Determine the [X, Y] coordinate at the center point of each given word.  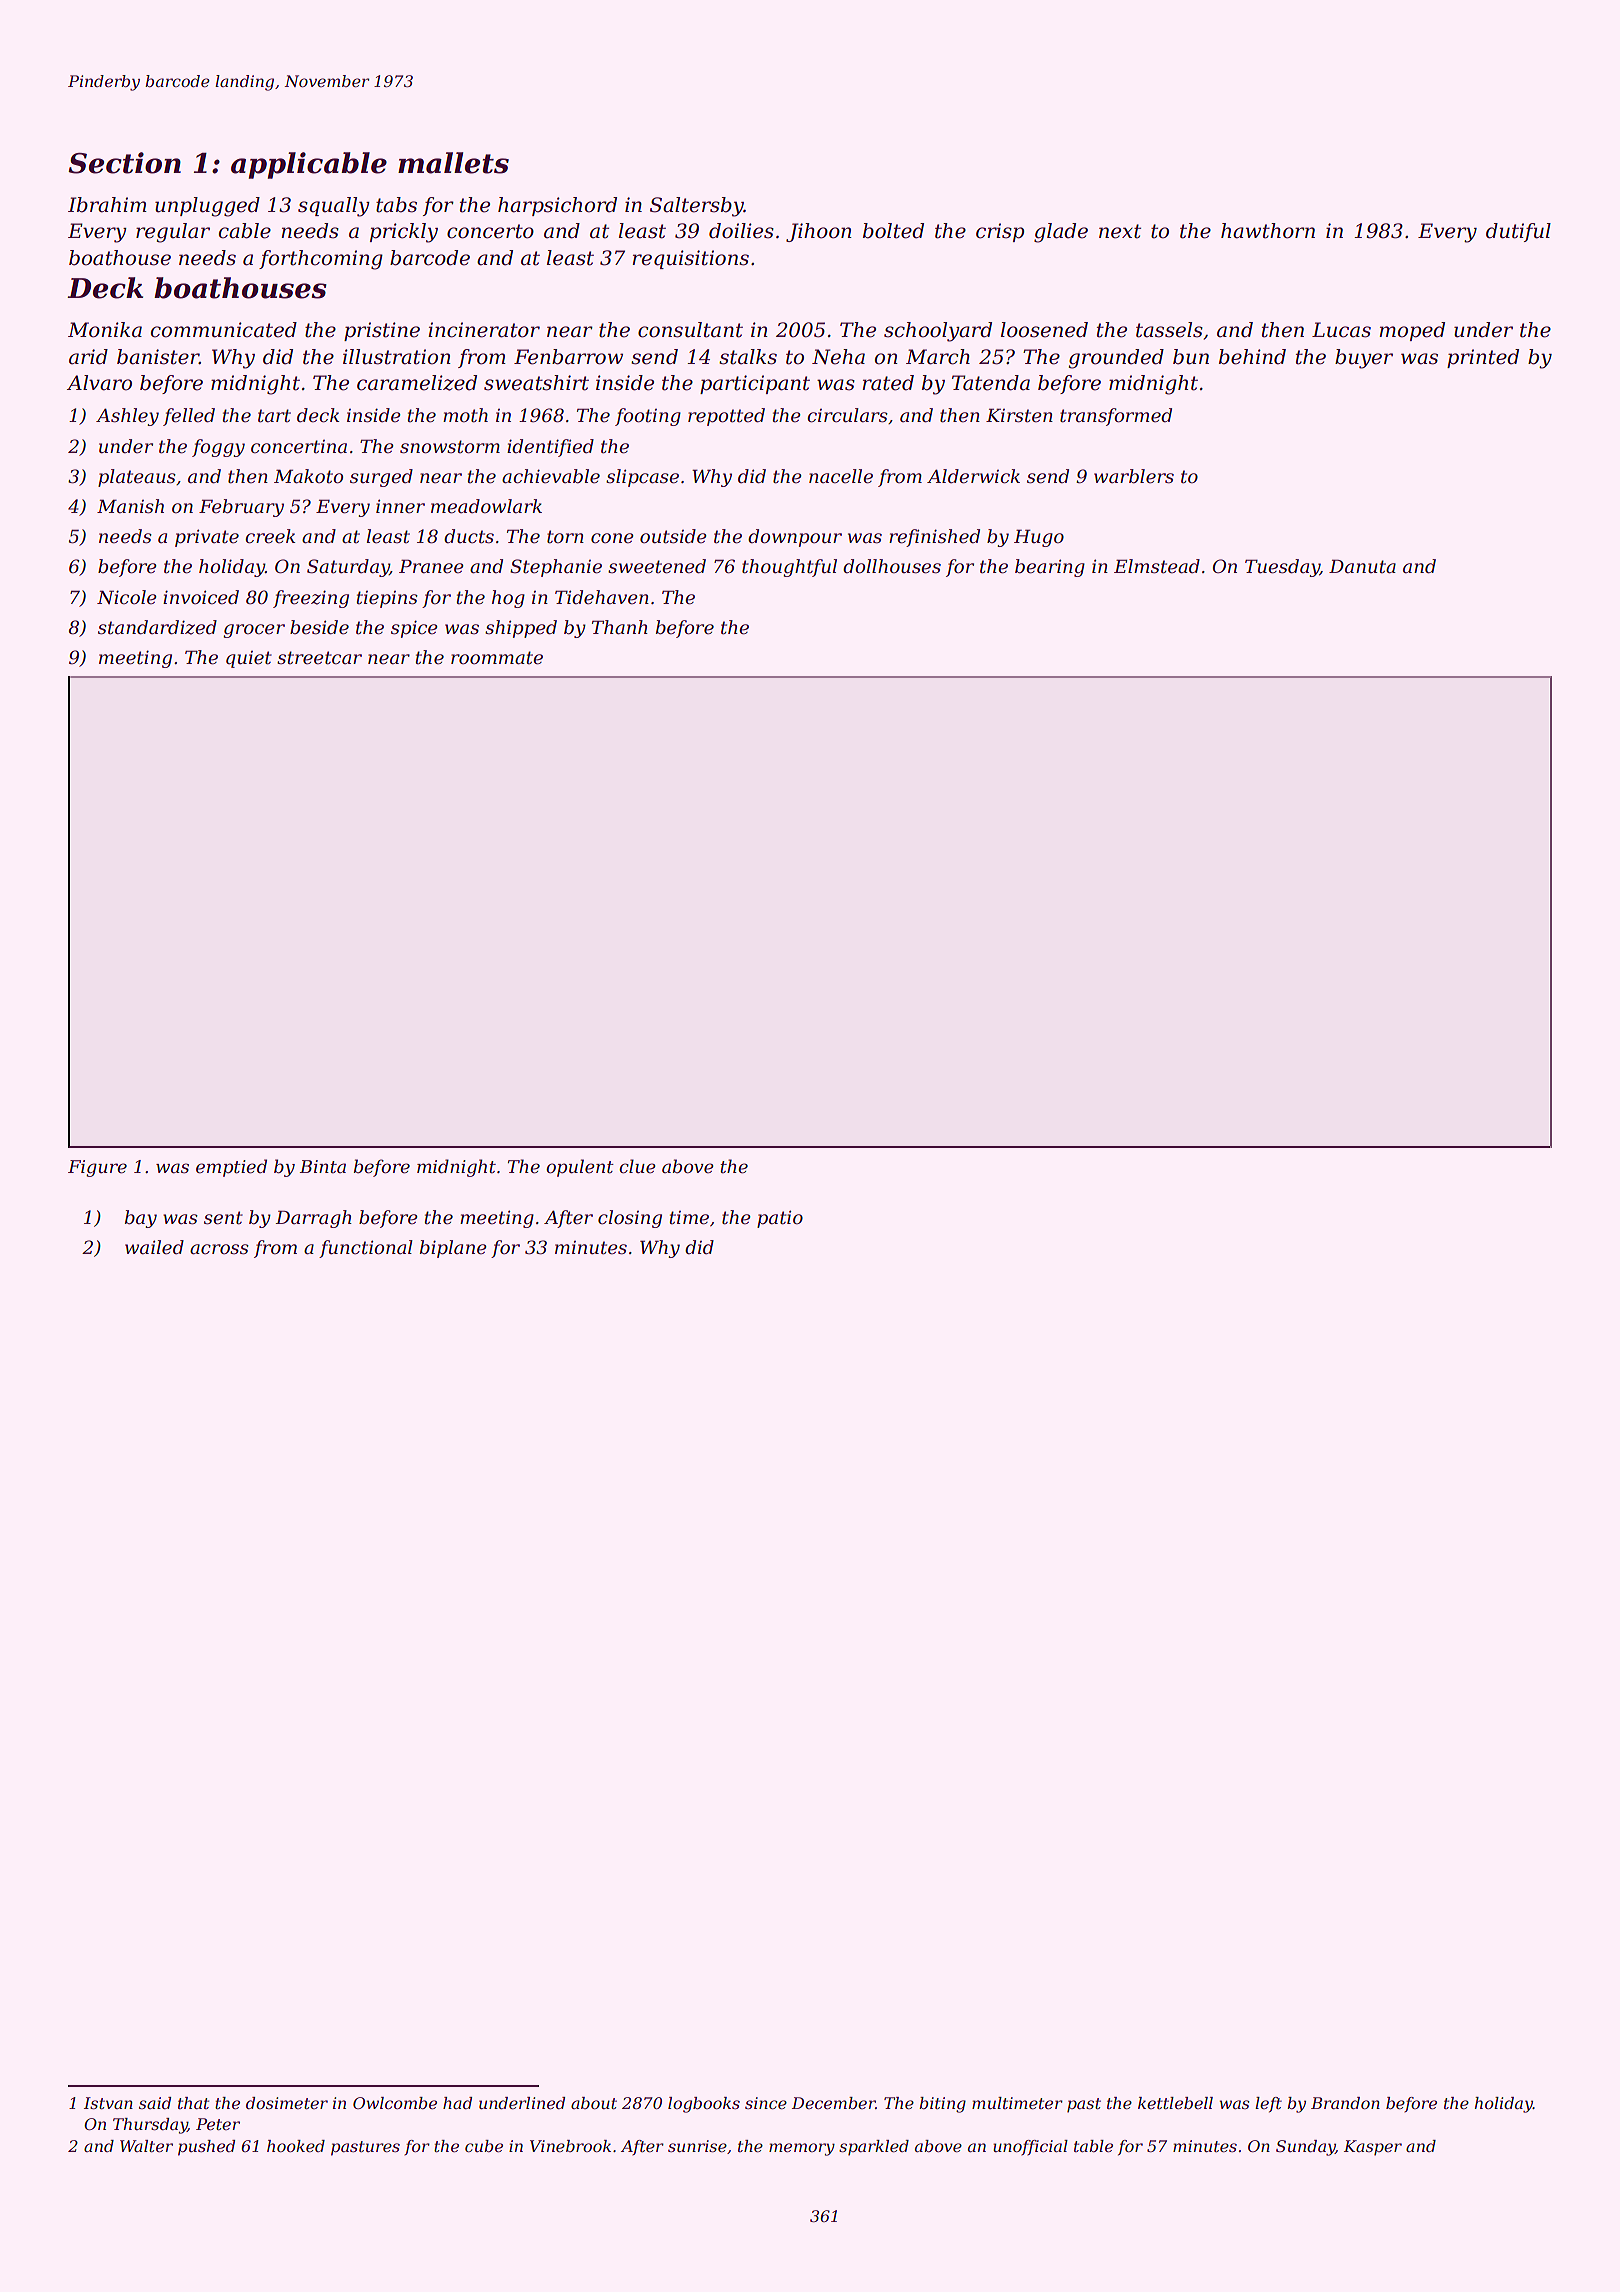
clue [637, 1166]
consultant [690, 330]
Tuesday [1282, 568]
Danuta [1362, 566]
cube [484, 2146]
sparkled [874, 2148]
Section [124, 163]
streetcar [319, 658]
